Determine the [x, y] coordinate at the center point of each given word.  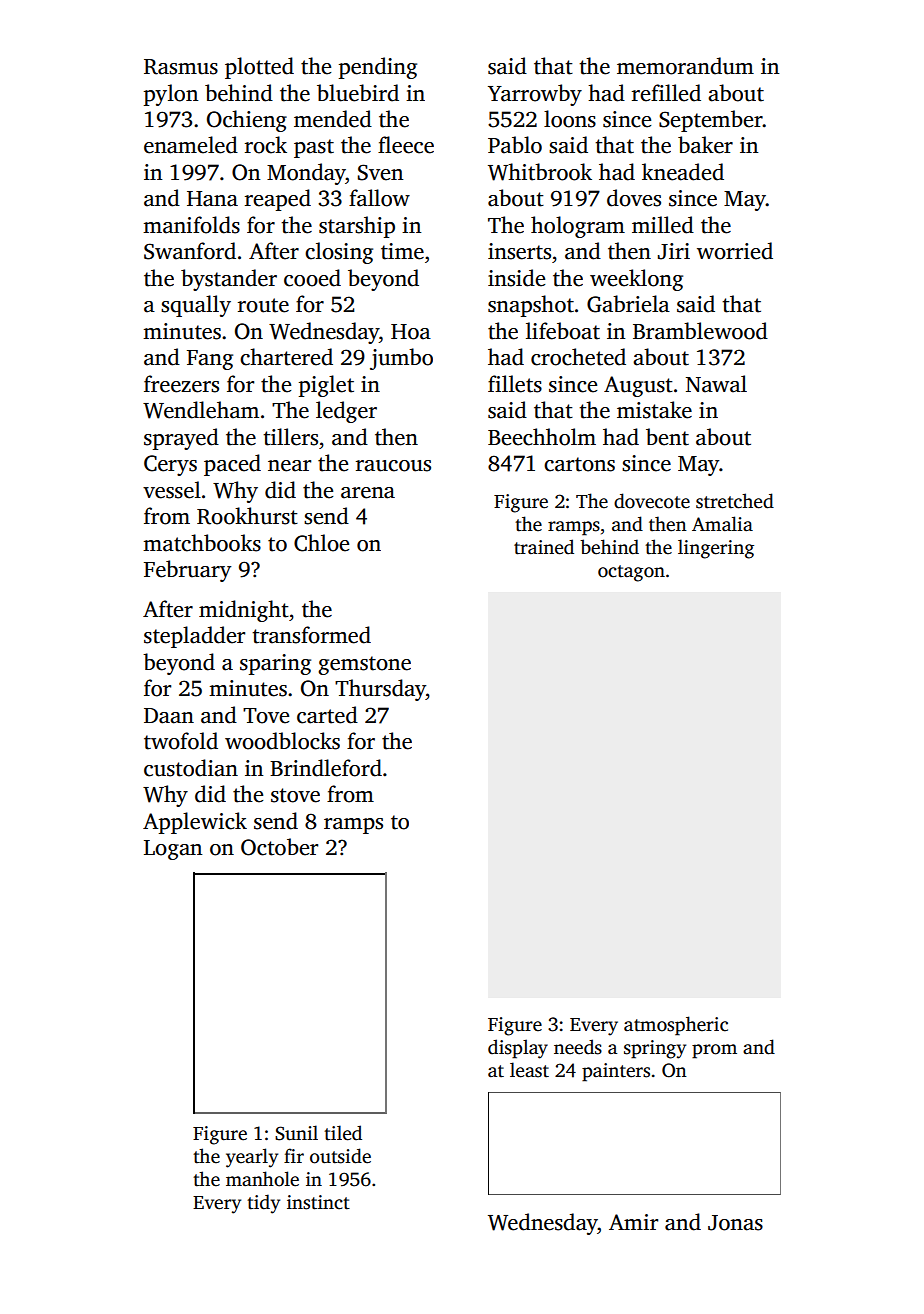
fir [294, 1155]
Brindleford [326, 768]
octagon [631, 573]
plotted [259, 68]
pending [378, 68]
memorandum [685, 66]
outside [340, 1156]
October [279, 847]
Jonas [735, 1223]
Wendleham [201, 410]
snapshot [531, 306]
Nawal [716, 384]
